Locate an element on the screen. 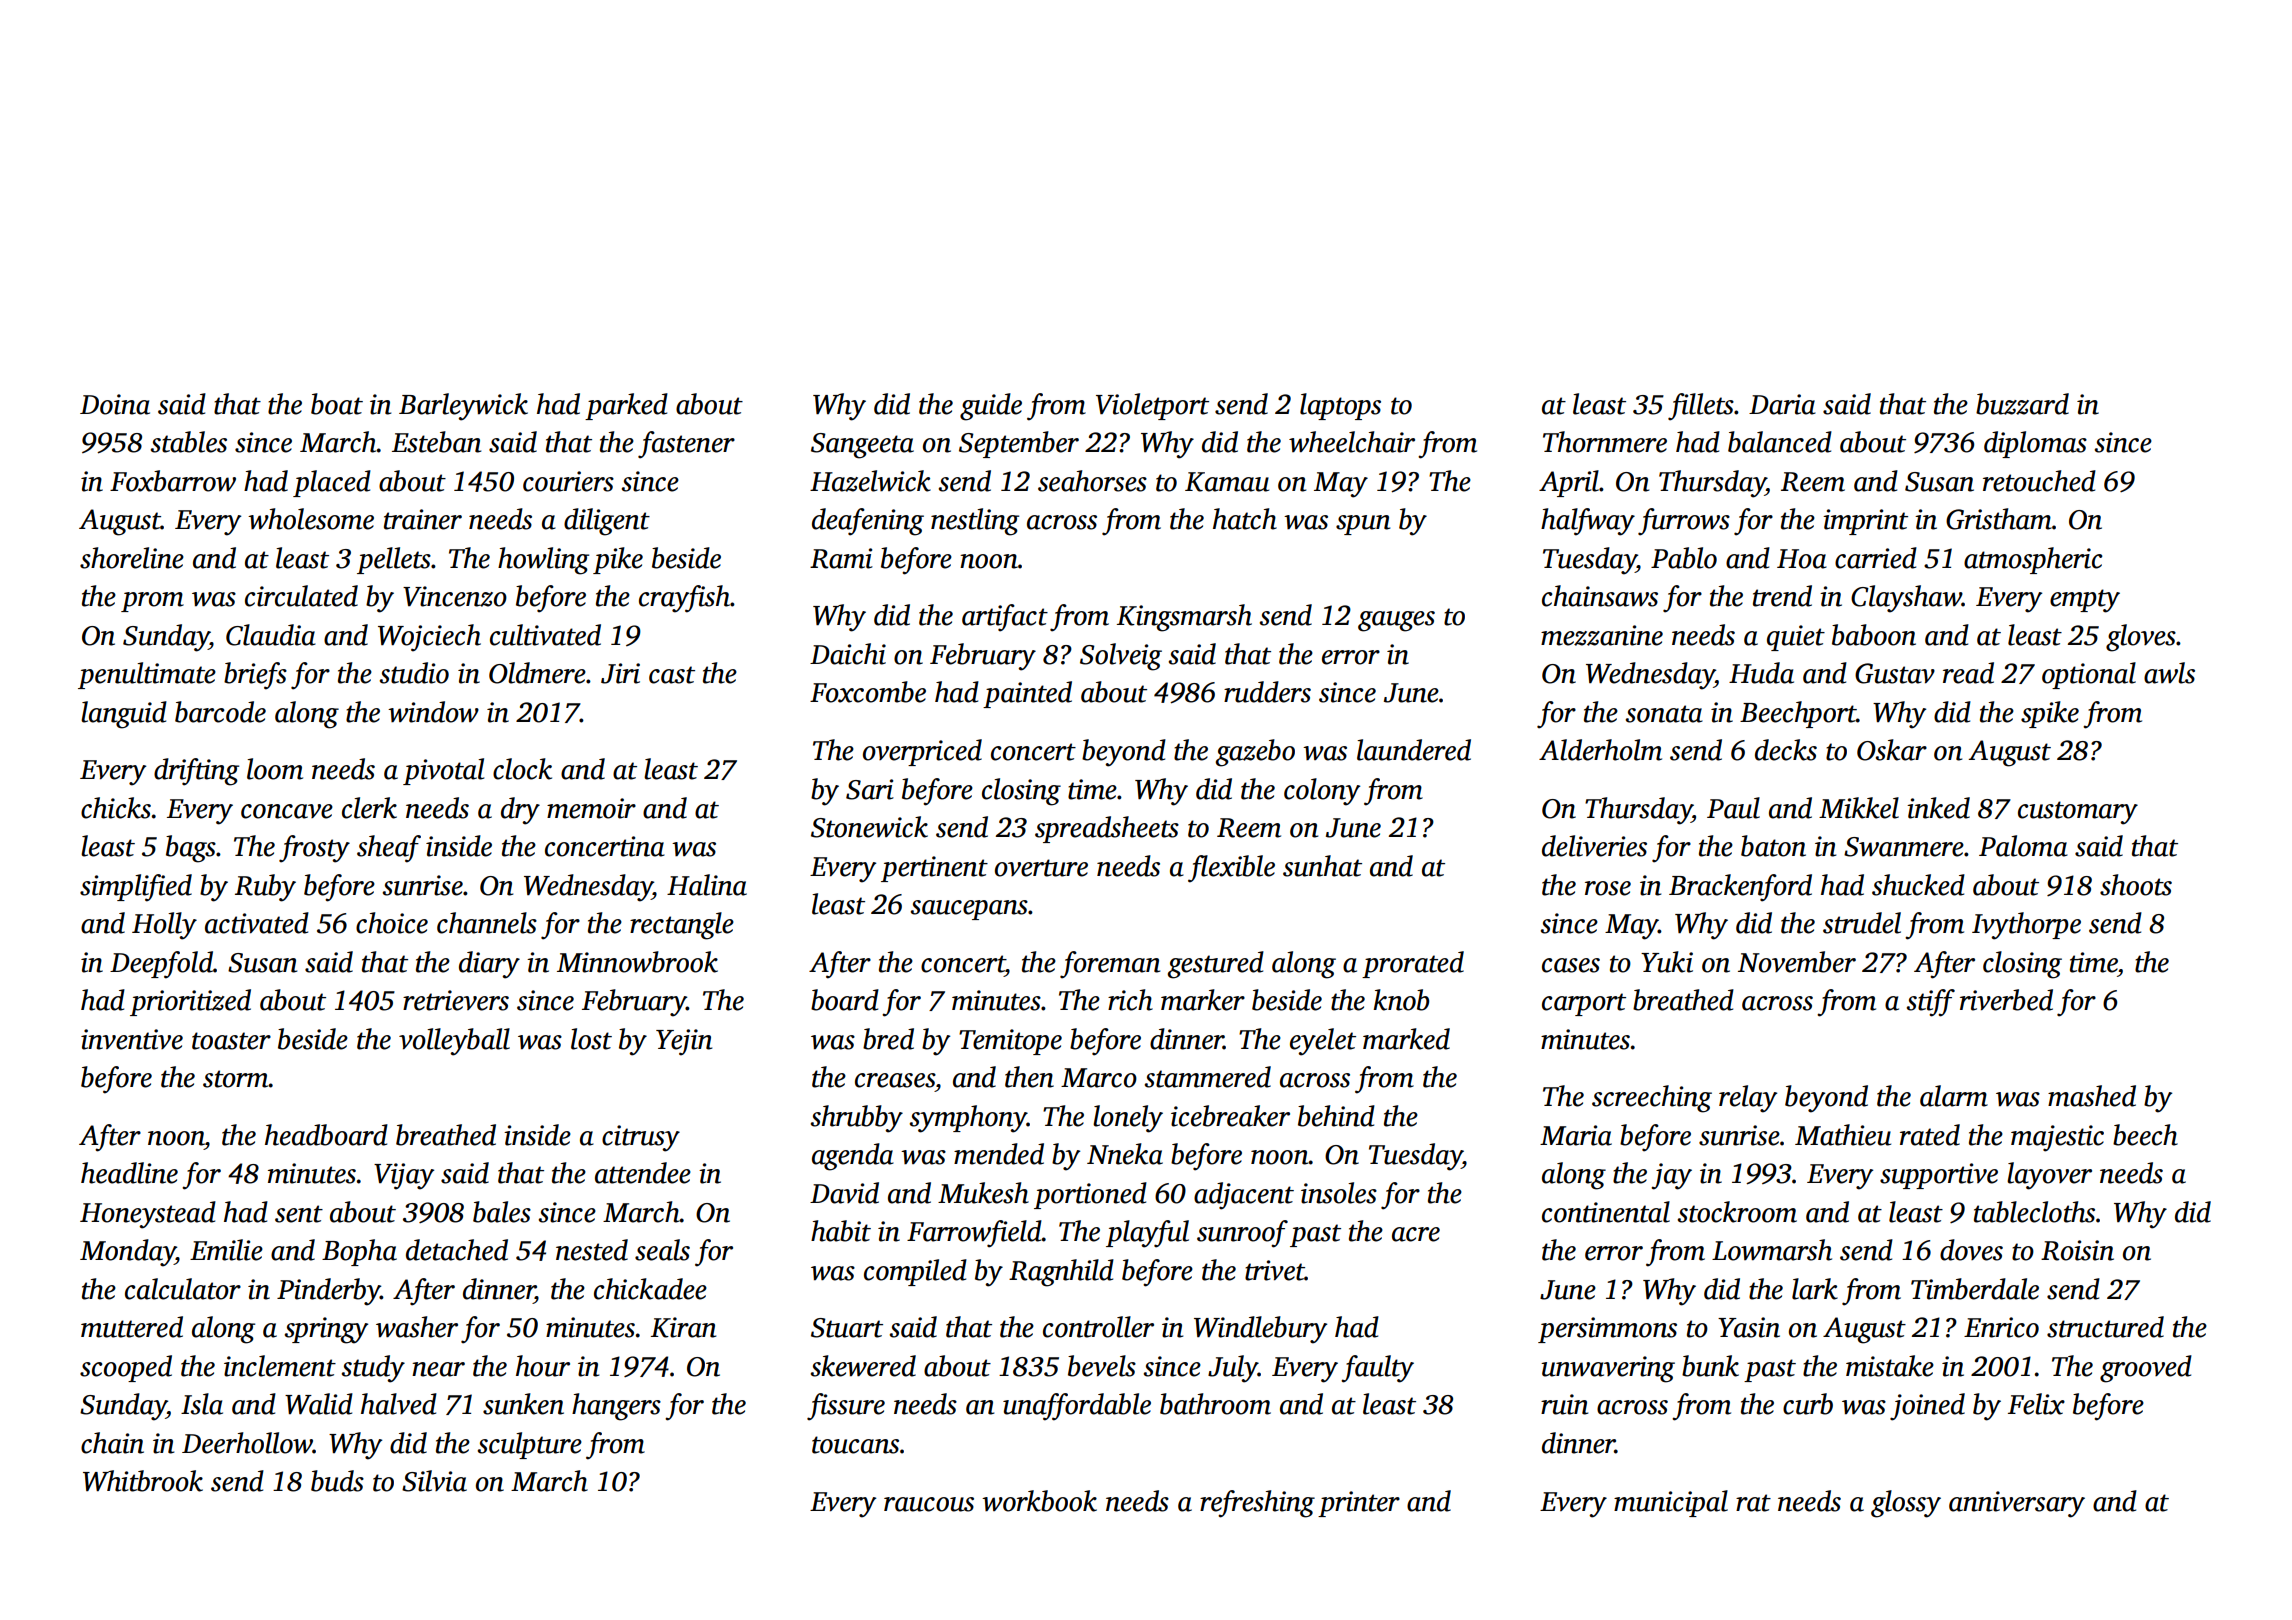  sheaf is located at coordinates (389, 849).
